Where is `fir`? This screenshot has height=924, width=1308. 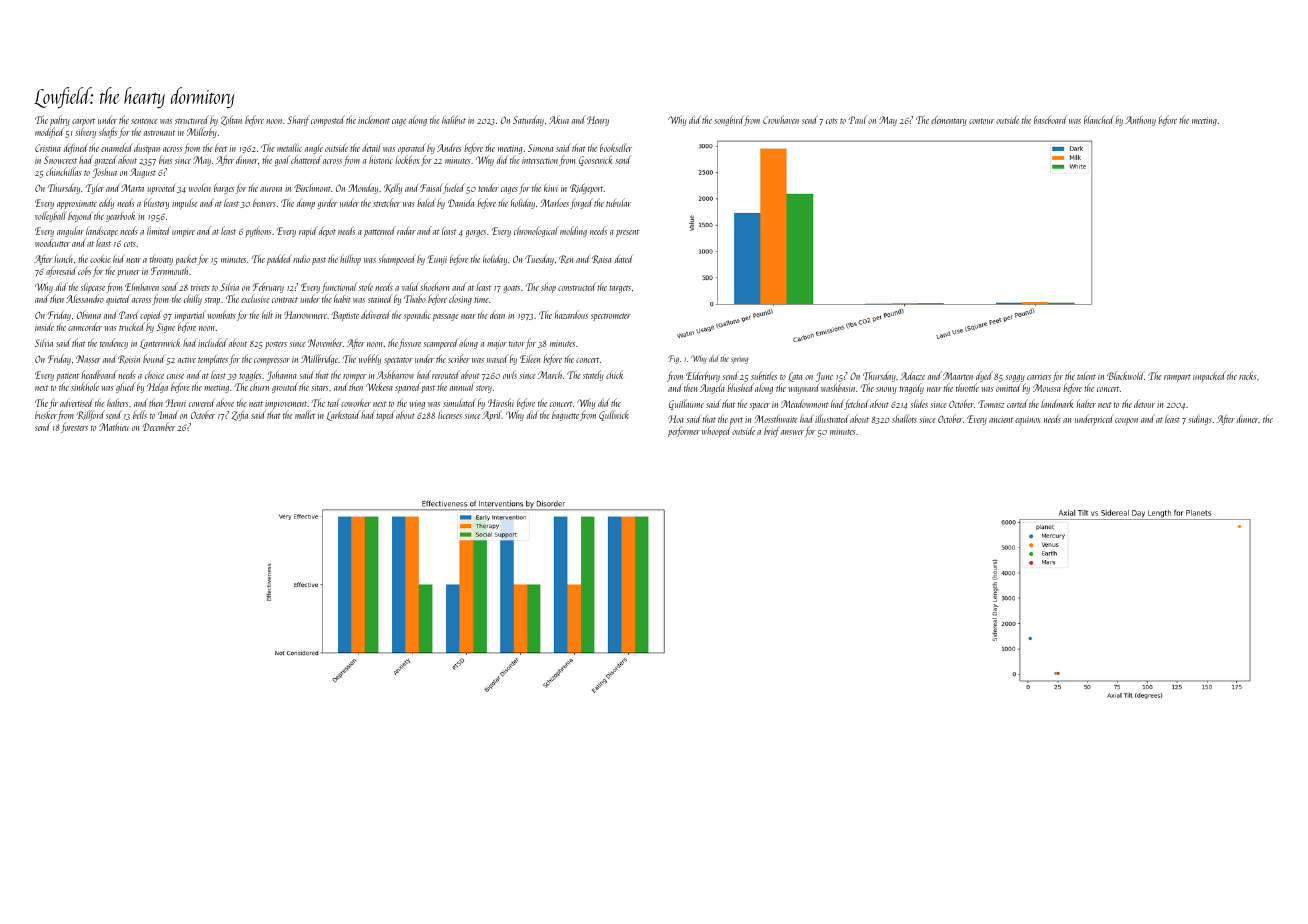 fir is located at coordinates (53, 403).
